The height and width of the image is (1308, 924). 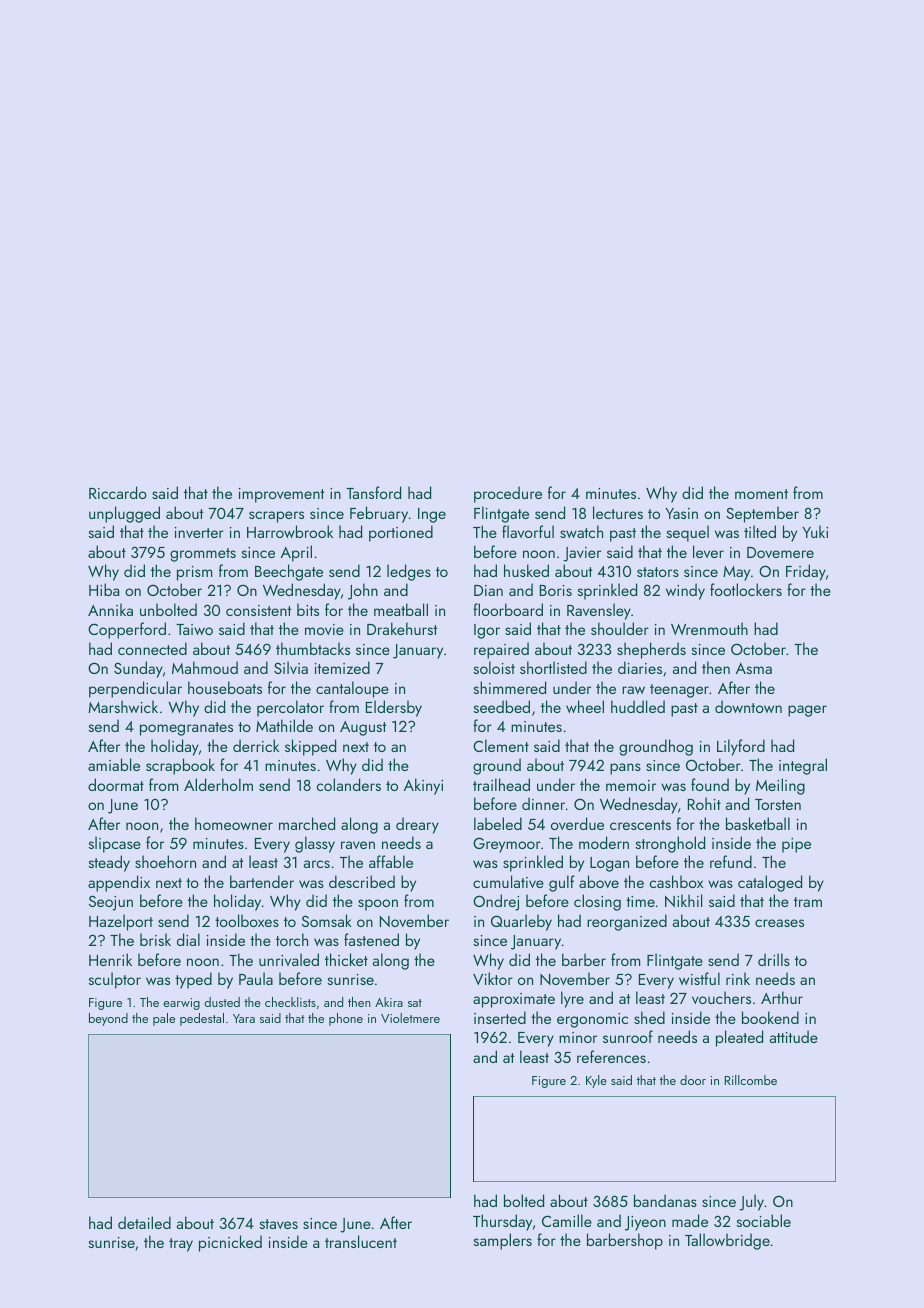 What do you see at coordinates (761, 494) in the image?
I see `moment` at bounding box center [761, 494].
